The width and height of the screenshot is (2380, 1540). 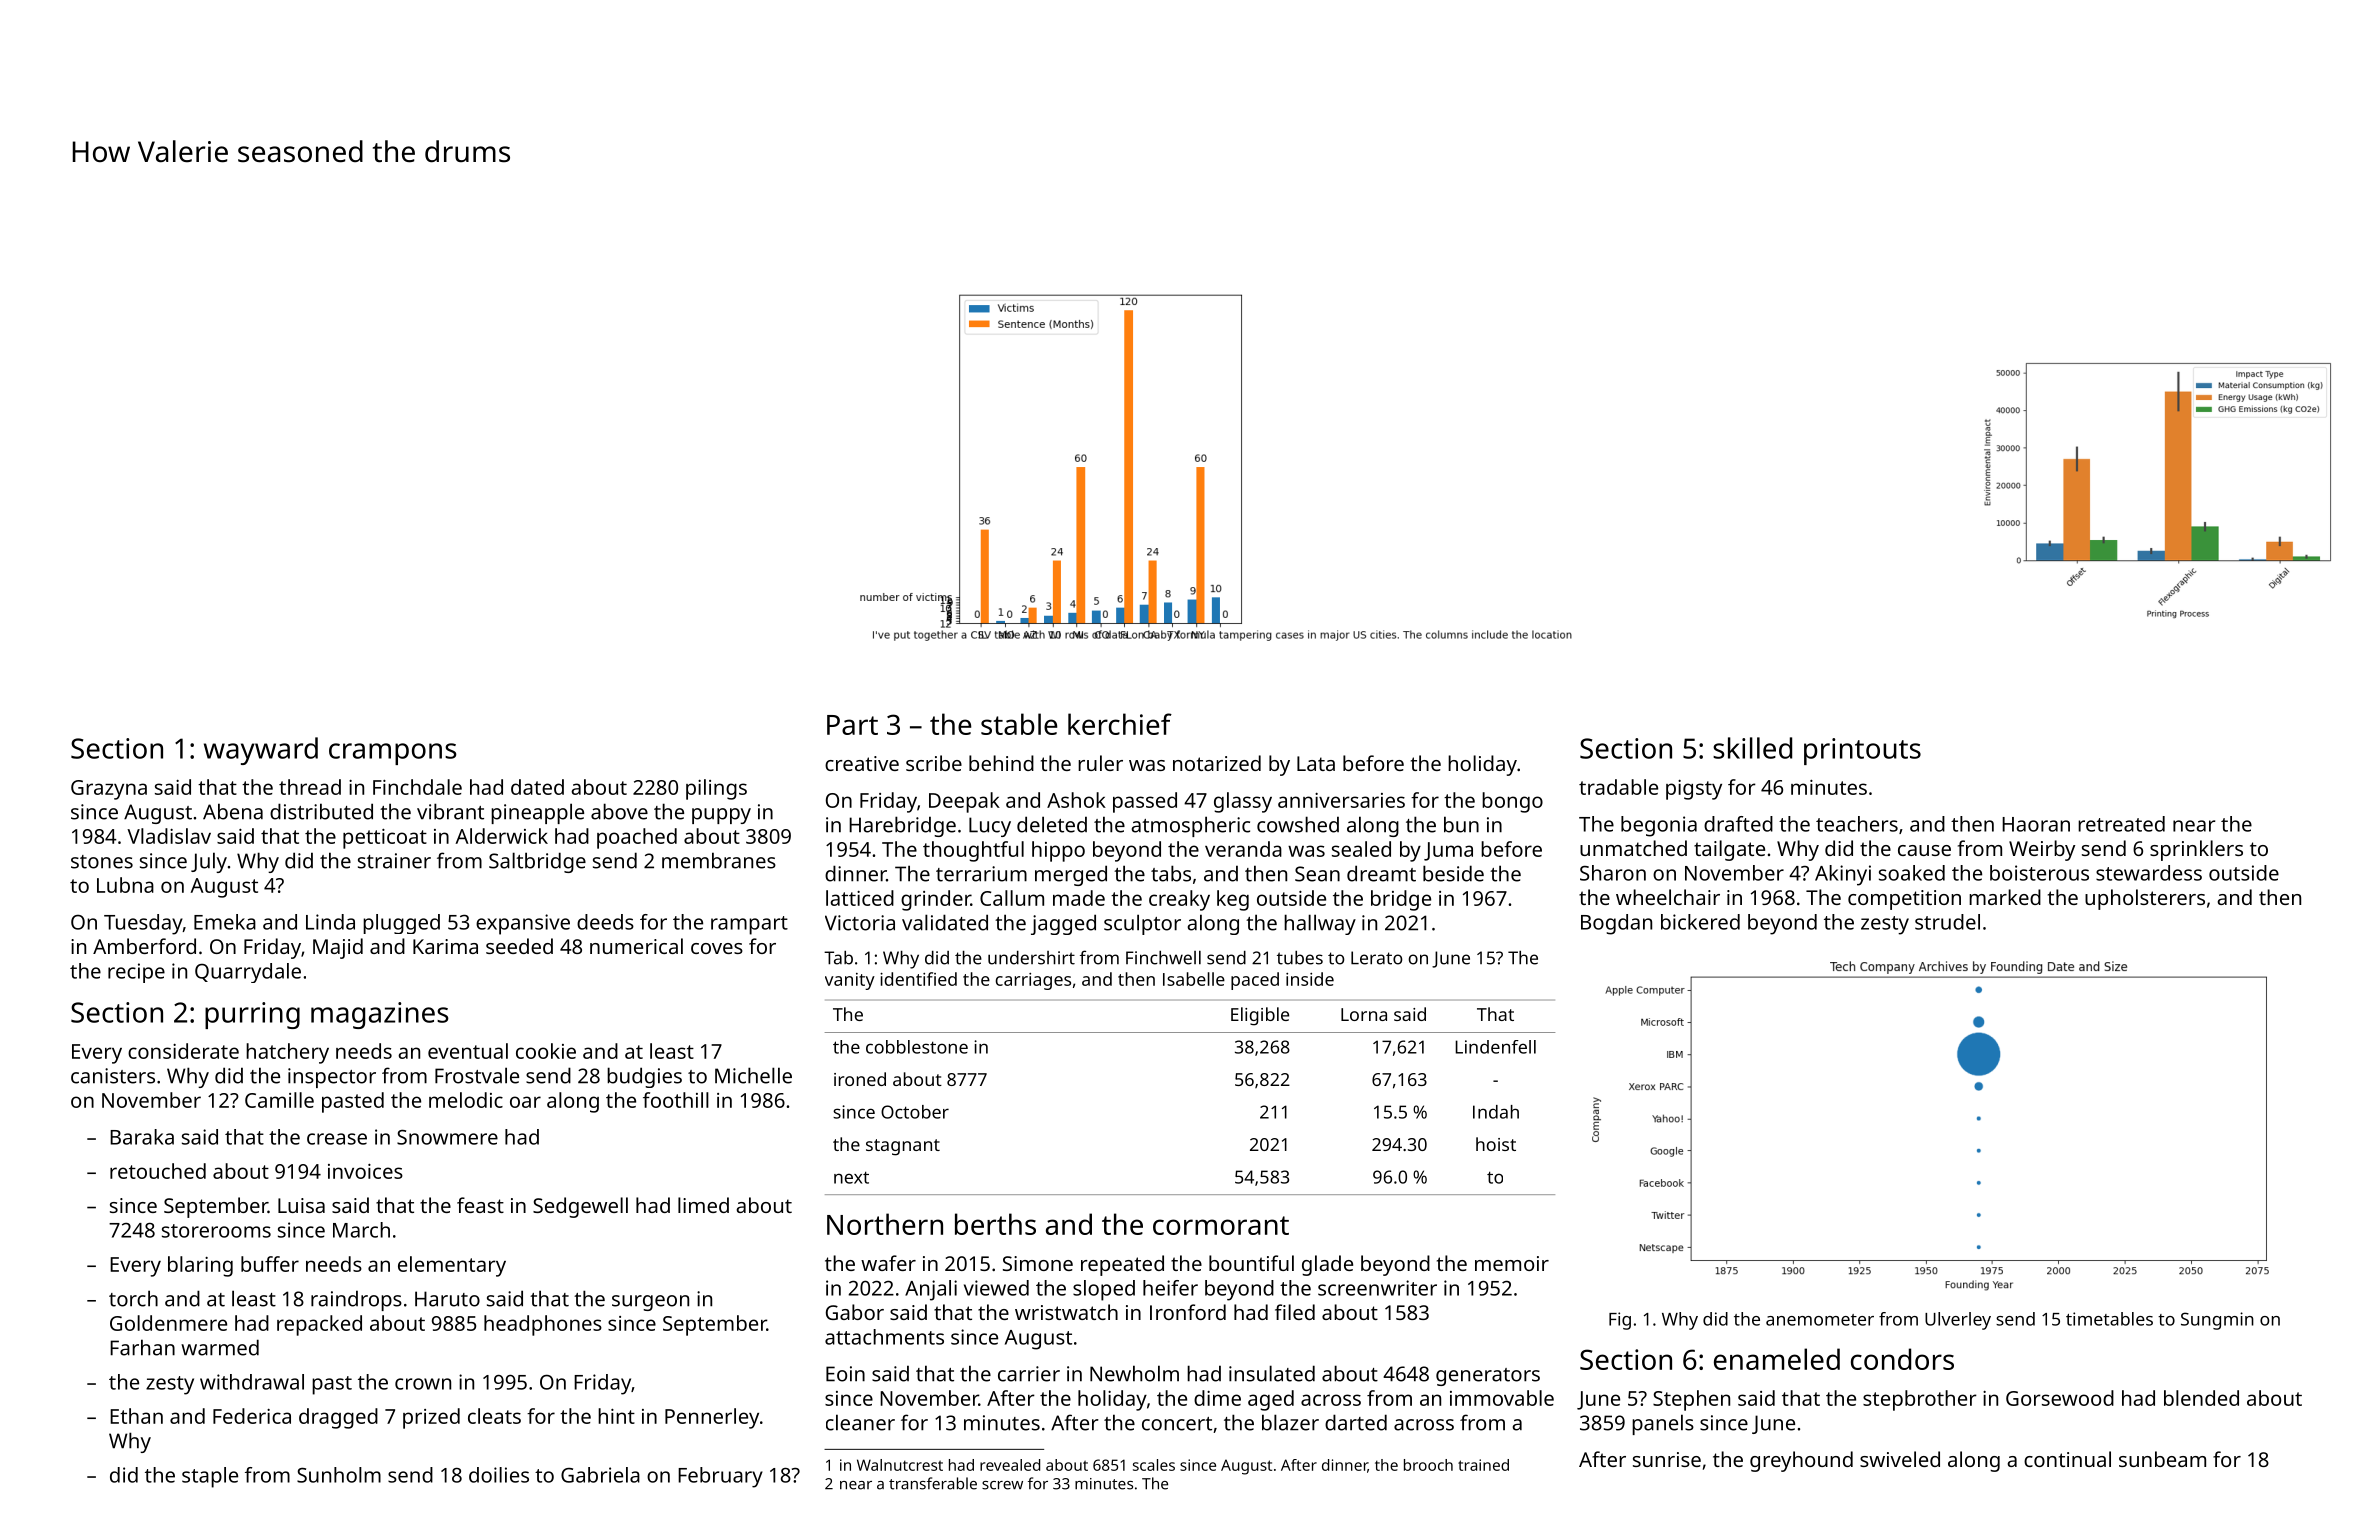 What do you see at coordinates (1221, 1225) in the screenshot?
I see `cormorant` at bounding box center [1221, 1225].
